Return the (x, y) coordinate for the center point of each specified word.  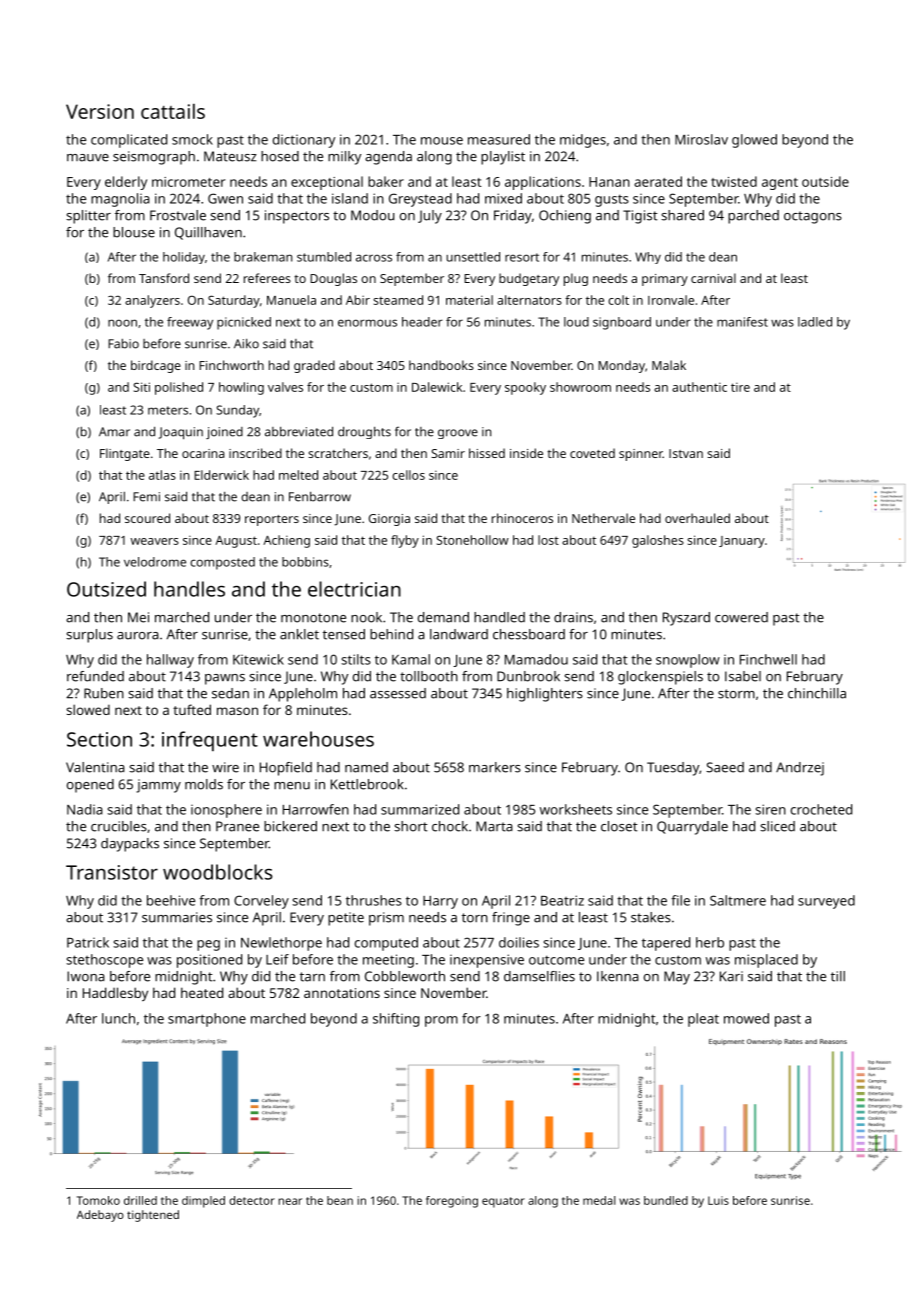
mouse (442, 141)
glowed (754, 141)
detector (252, 1200)
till (838, 976)
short (411, 826)
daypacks (130, 845)
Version (100, 111)
